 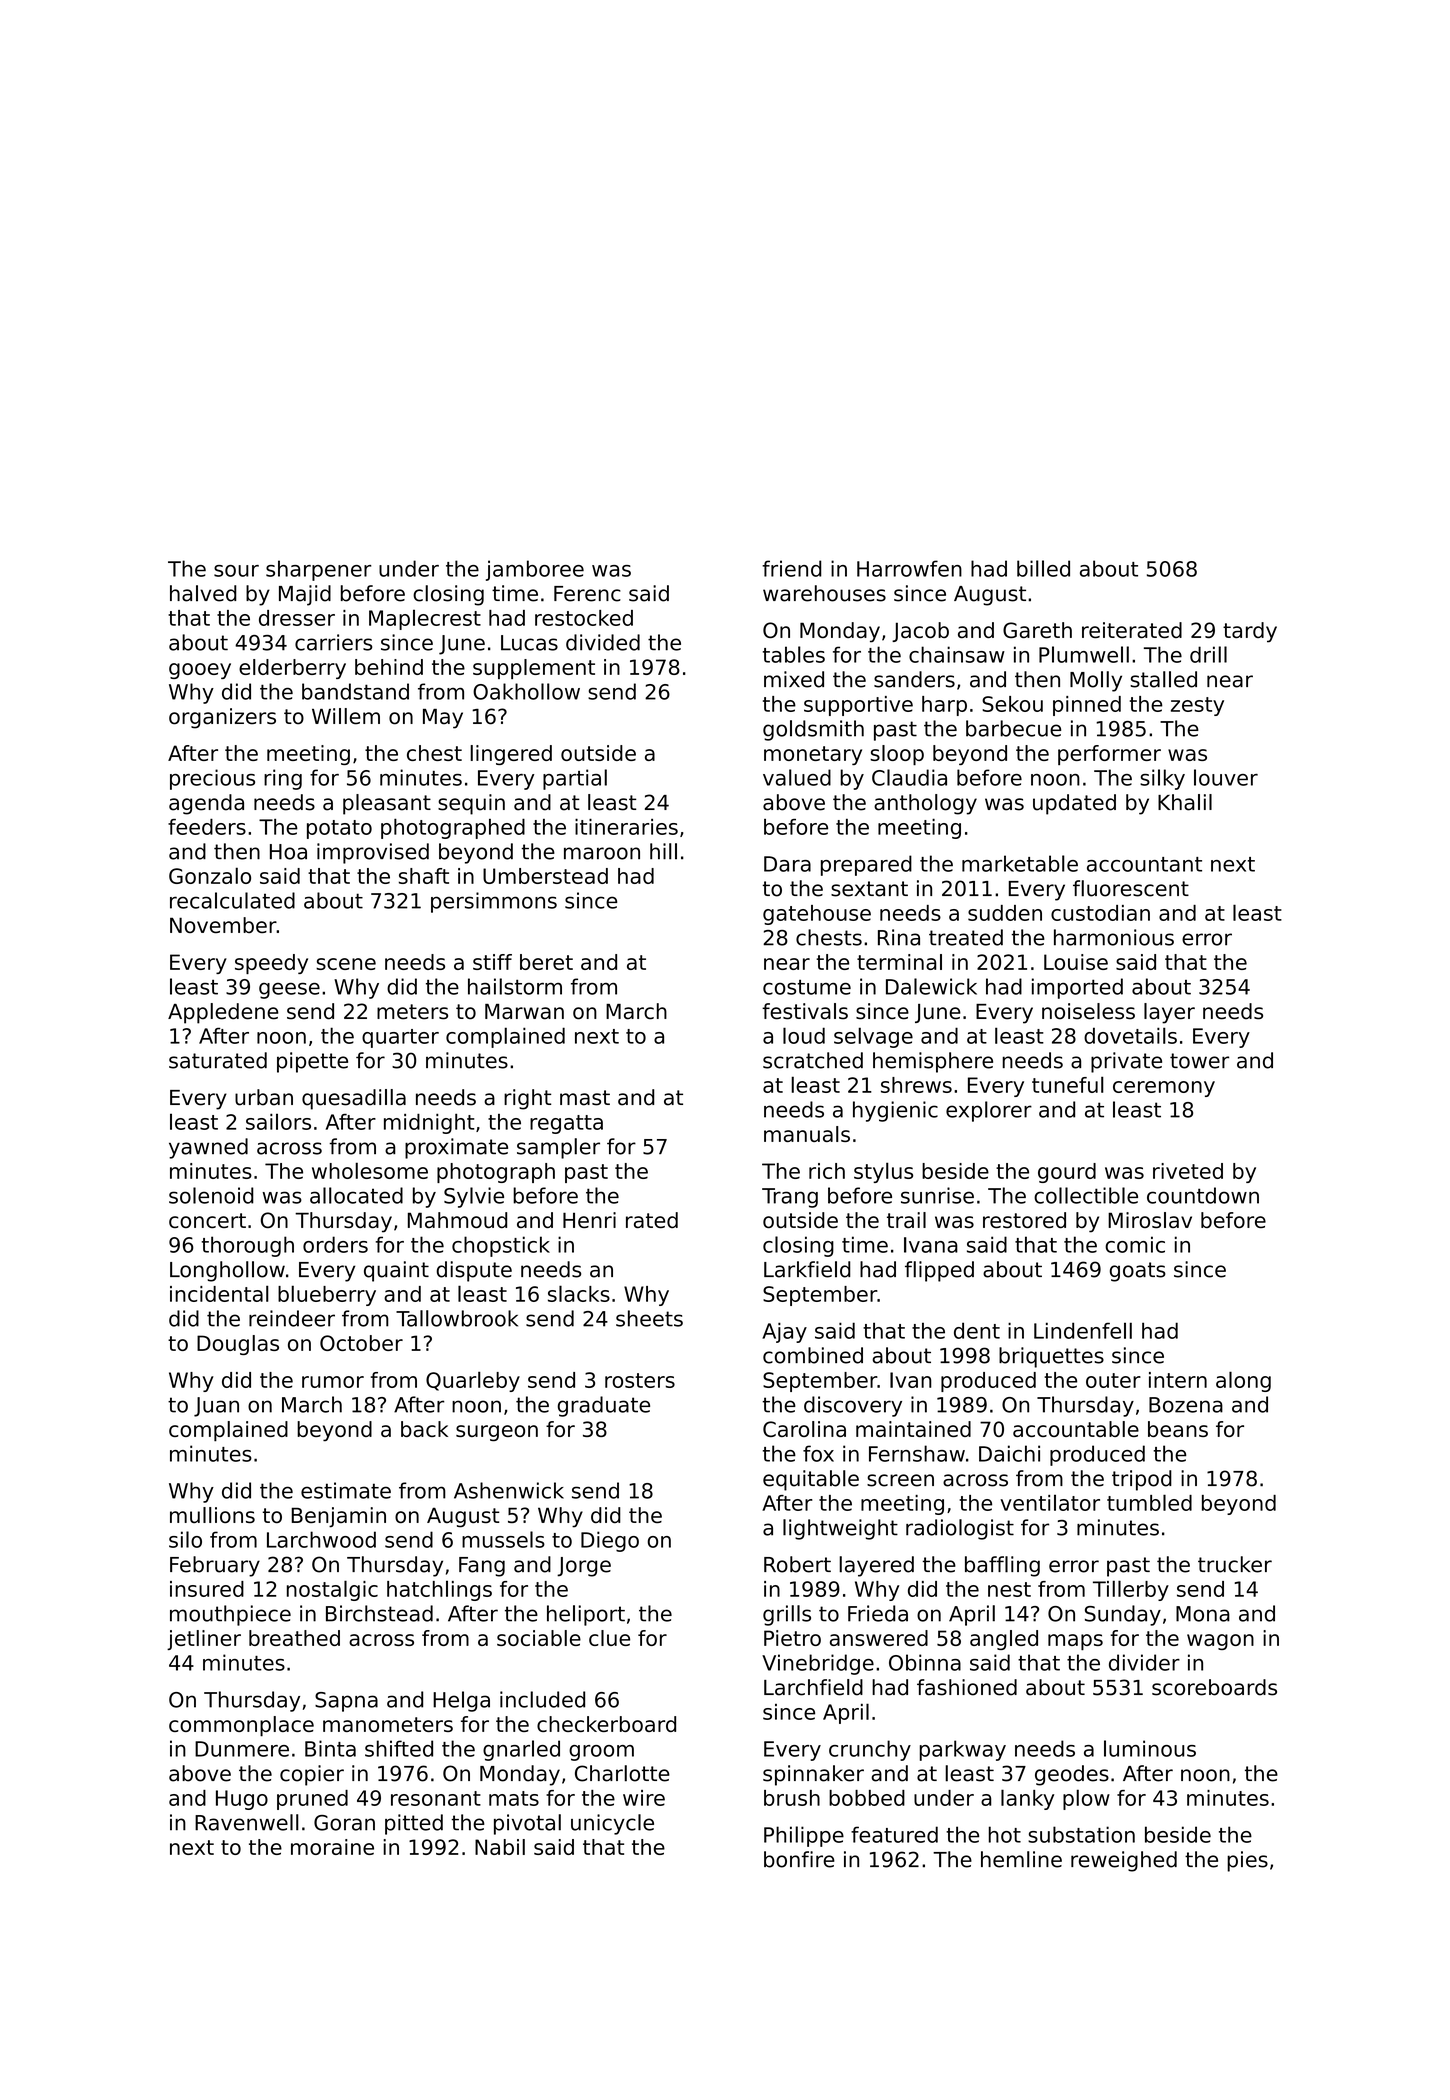 What do you see at coordinates (200, 671) in the image?
I see `gooey` at bounding box center [200, 671].
